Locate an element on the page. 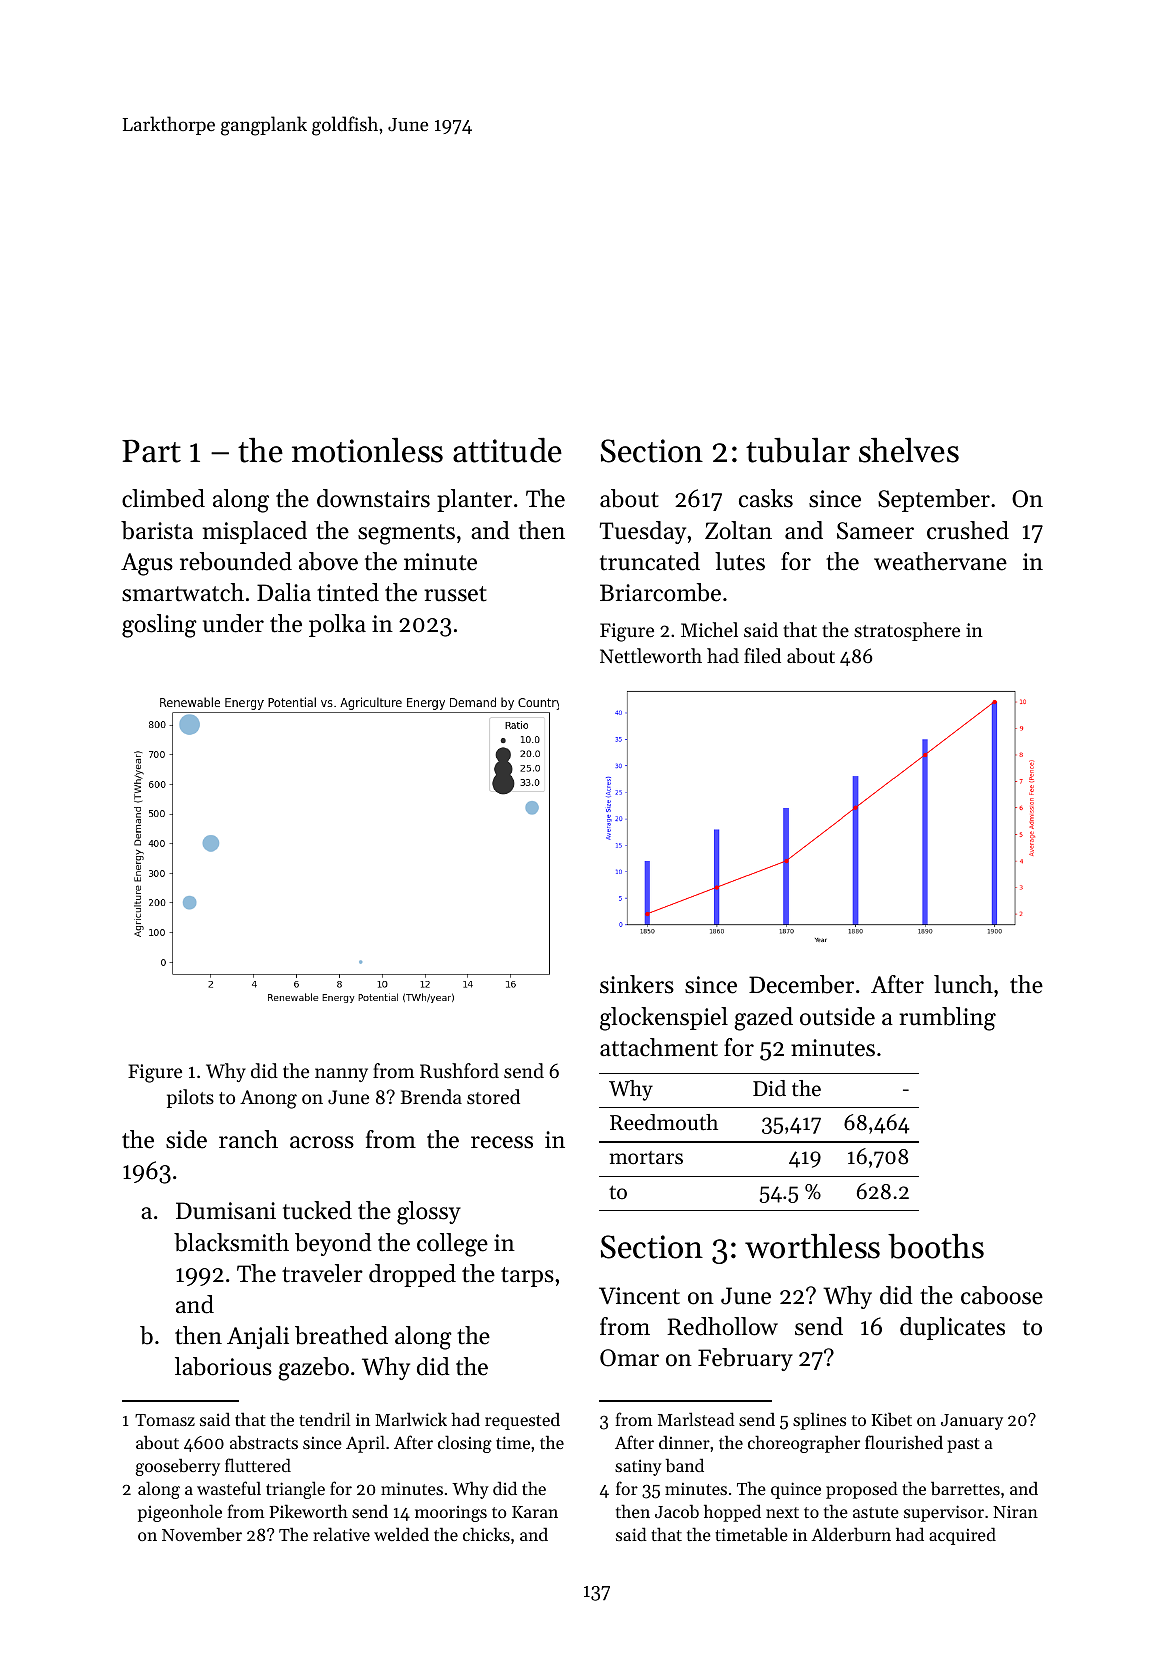  motionless is located at coordinates (367, 450).
